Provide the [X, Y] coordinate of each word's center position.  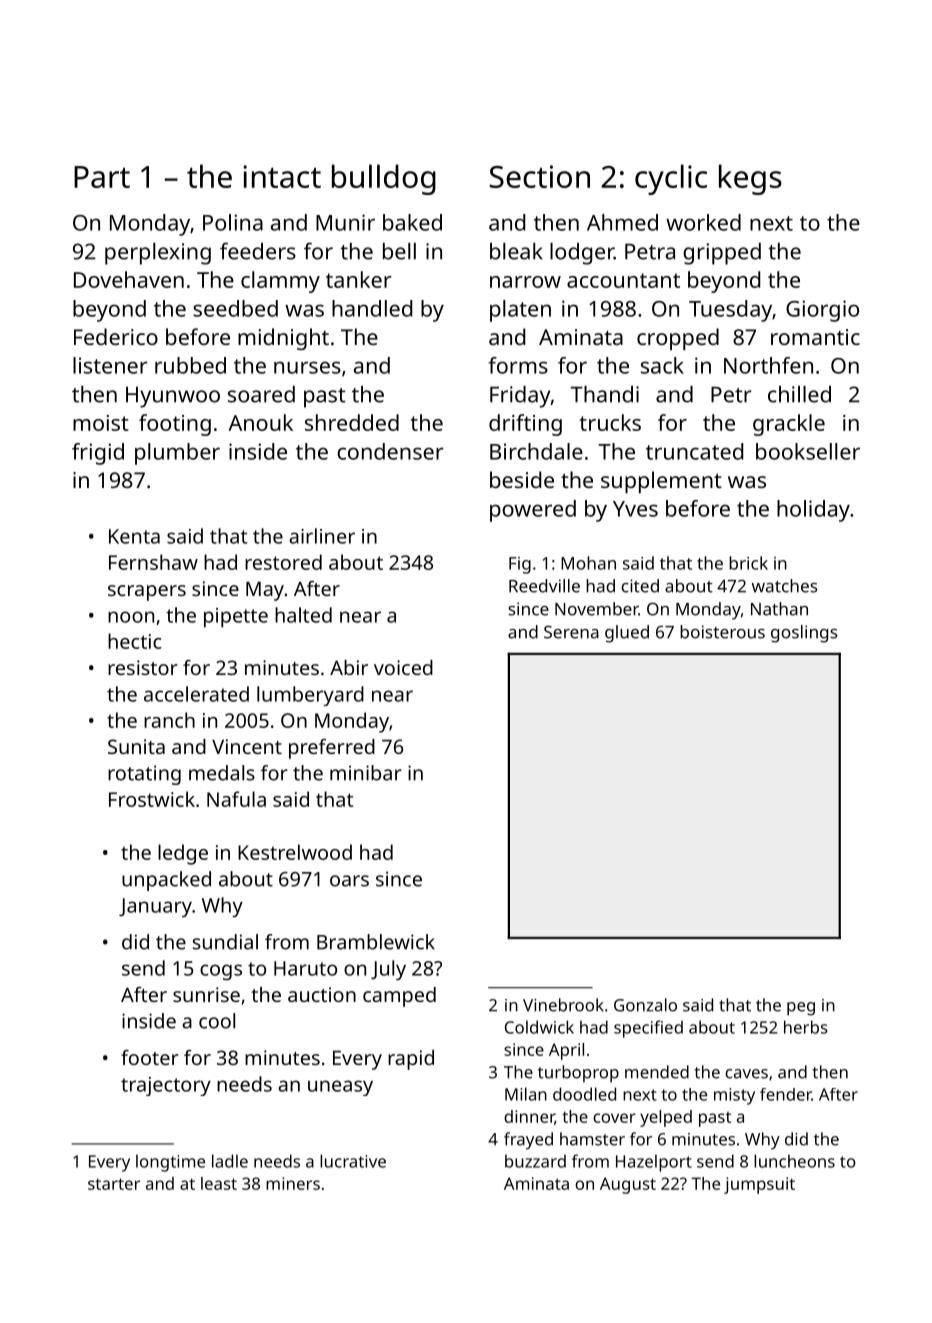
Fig [520, 565]
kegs [750, 179]
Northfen [768, 365]
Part [102, 177]
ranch [169, 720]
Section [540, 176]
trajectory [166, 1086]
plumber [177, 454]
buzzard [535, 1161]
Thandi [604, 394]
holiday [813, 511]
